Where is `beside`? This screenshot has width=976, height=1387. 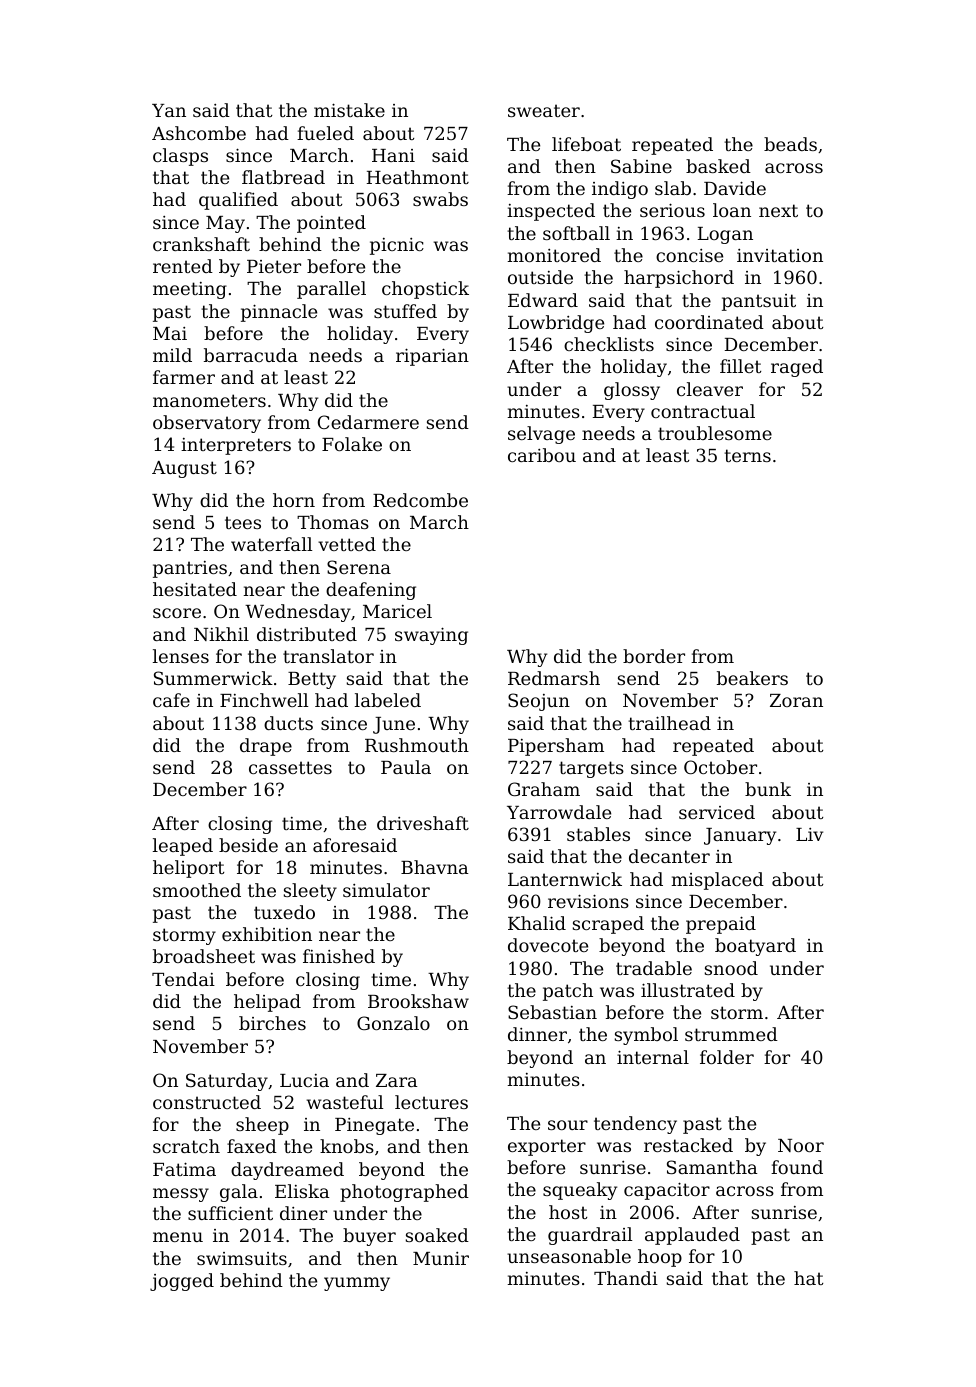
beside is located at coordinates (248, 845).
